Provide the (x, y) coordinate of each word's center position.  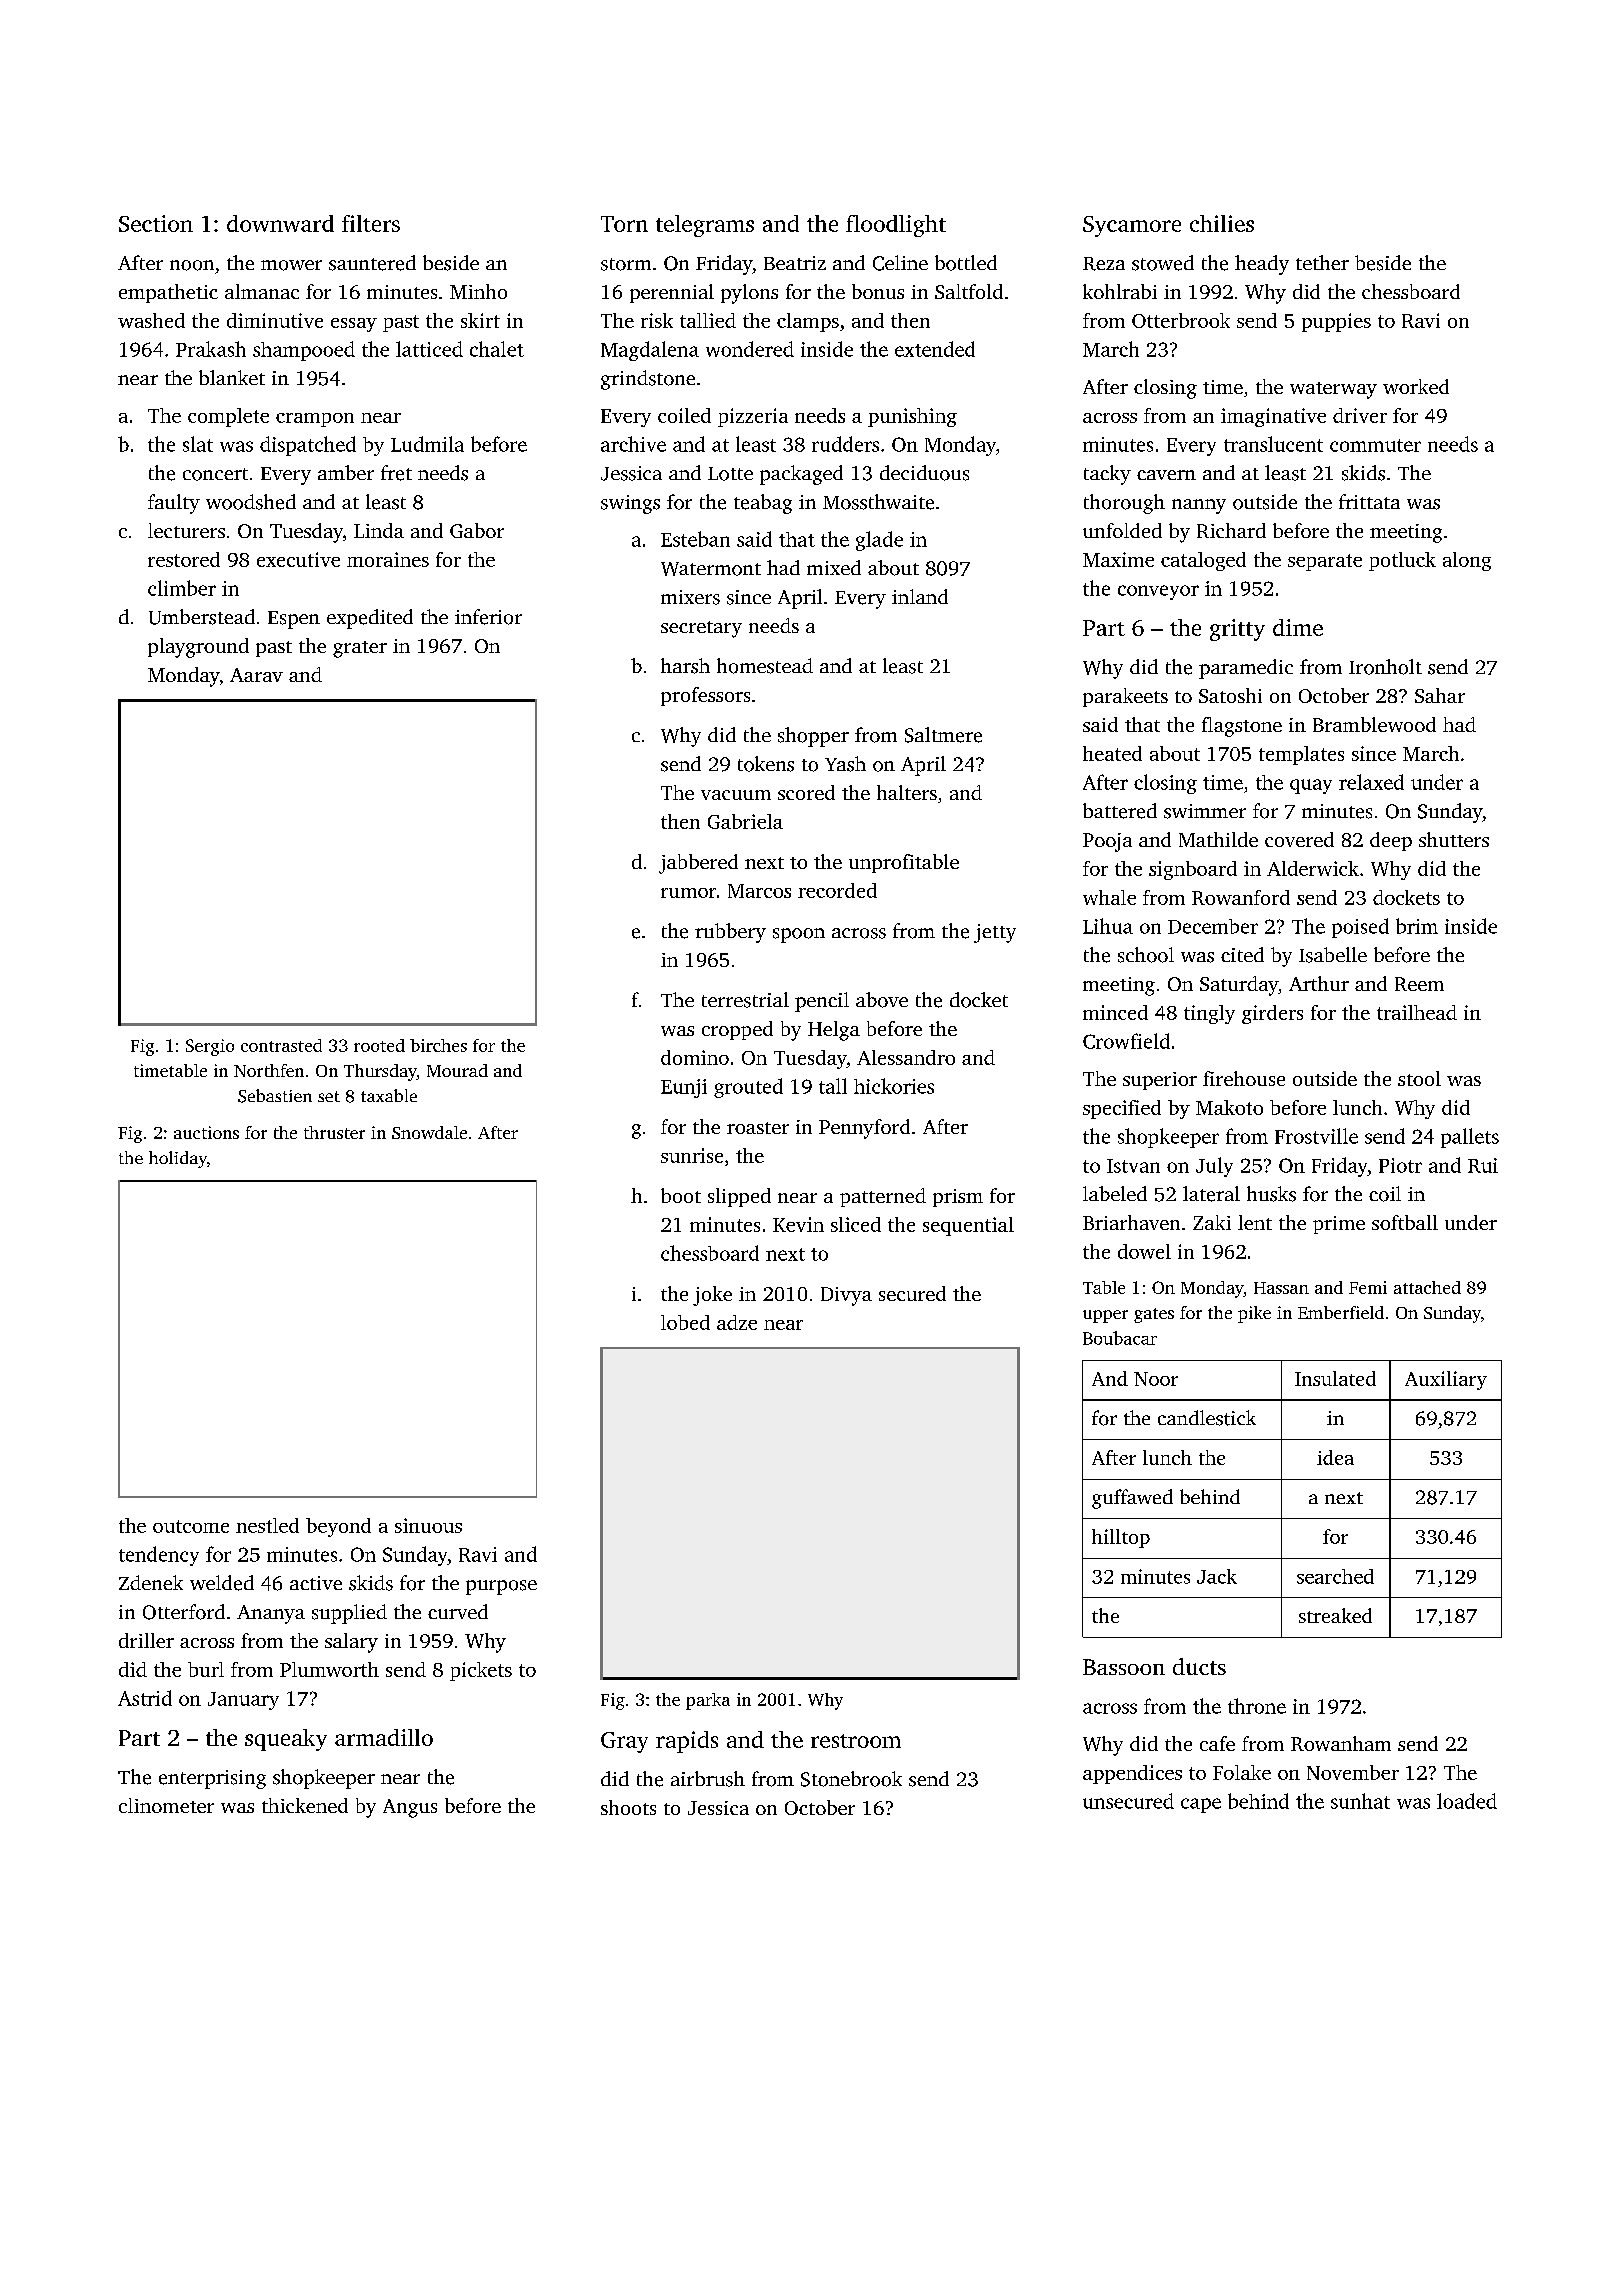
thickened (305, 1805)
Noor (1156, 1379)
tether (1322, 262)
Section (156, 223)
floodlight (896, 226)
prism (958, 1198)
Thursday (380, 1072)
